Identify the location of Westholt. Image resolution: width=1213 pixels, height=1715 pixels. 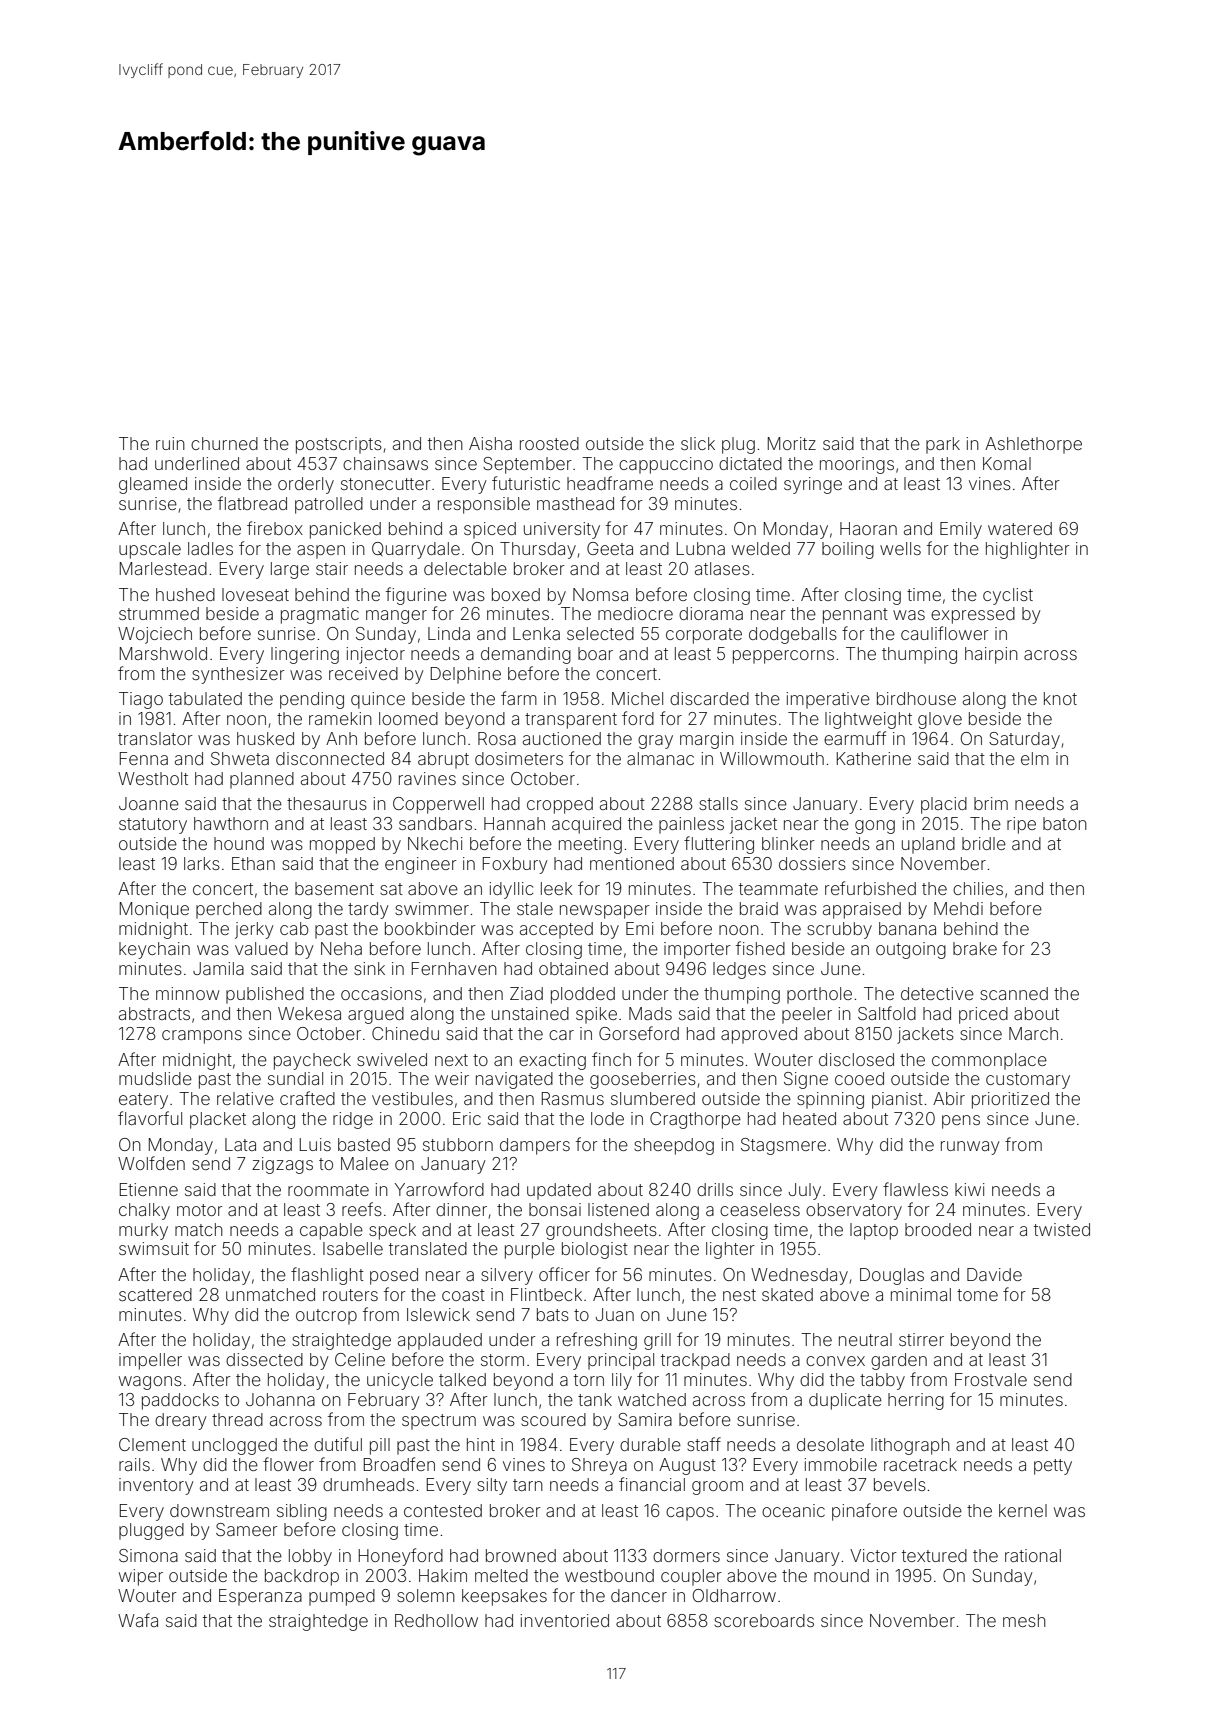
(153, 778).
